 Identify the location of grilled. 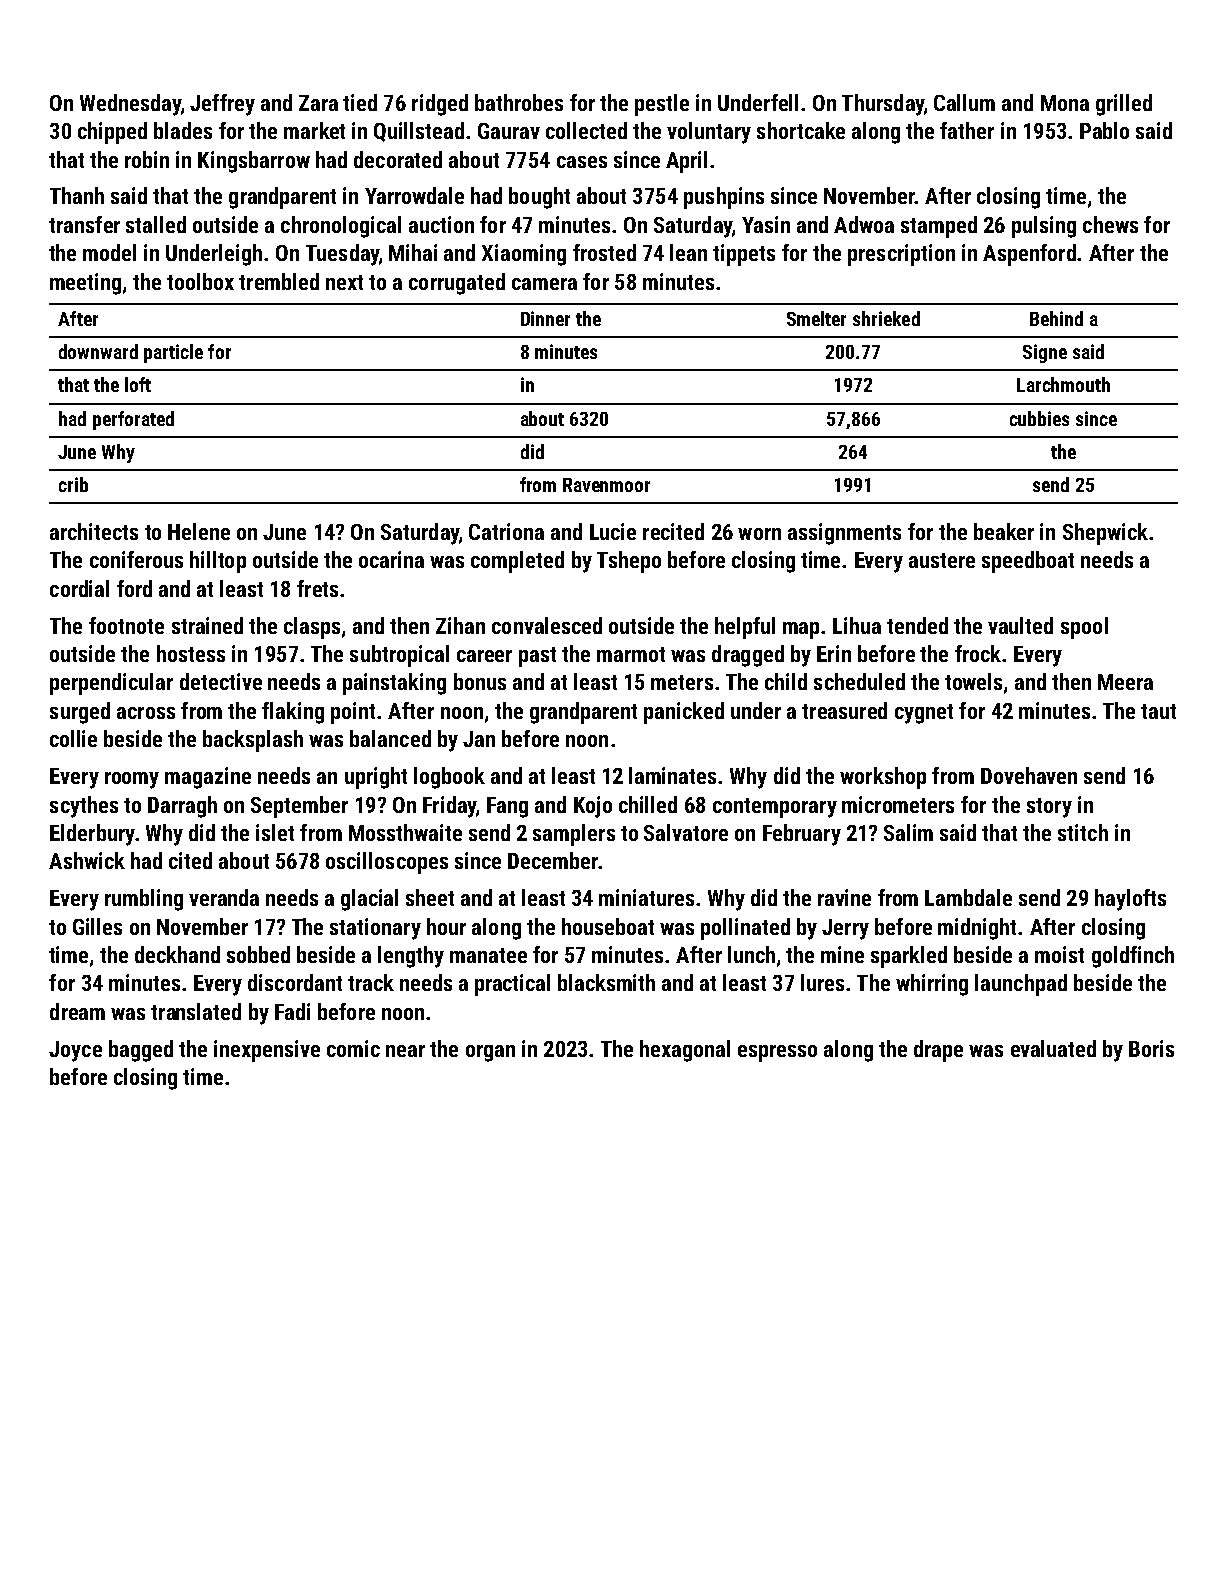
(1124, 105).
